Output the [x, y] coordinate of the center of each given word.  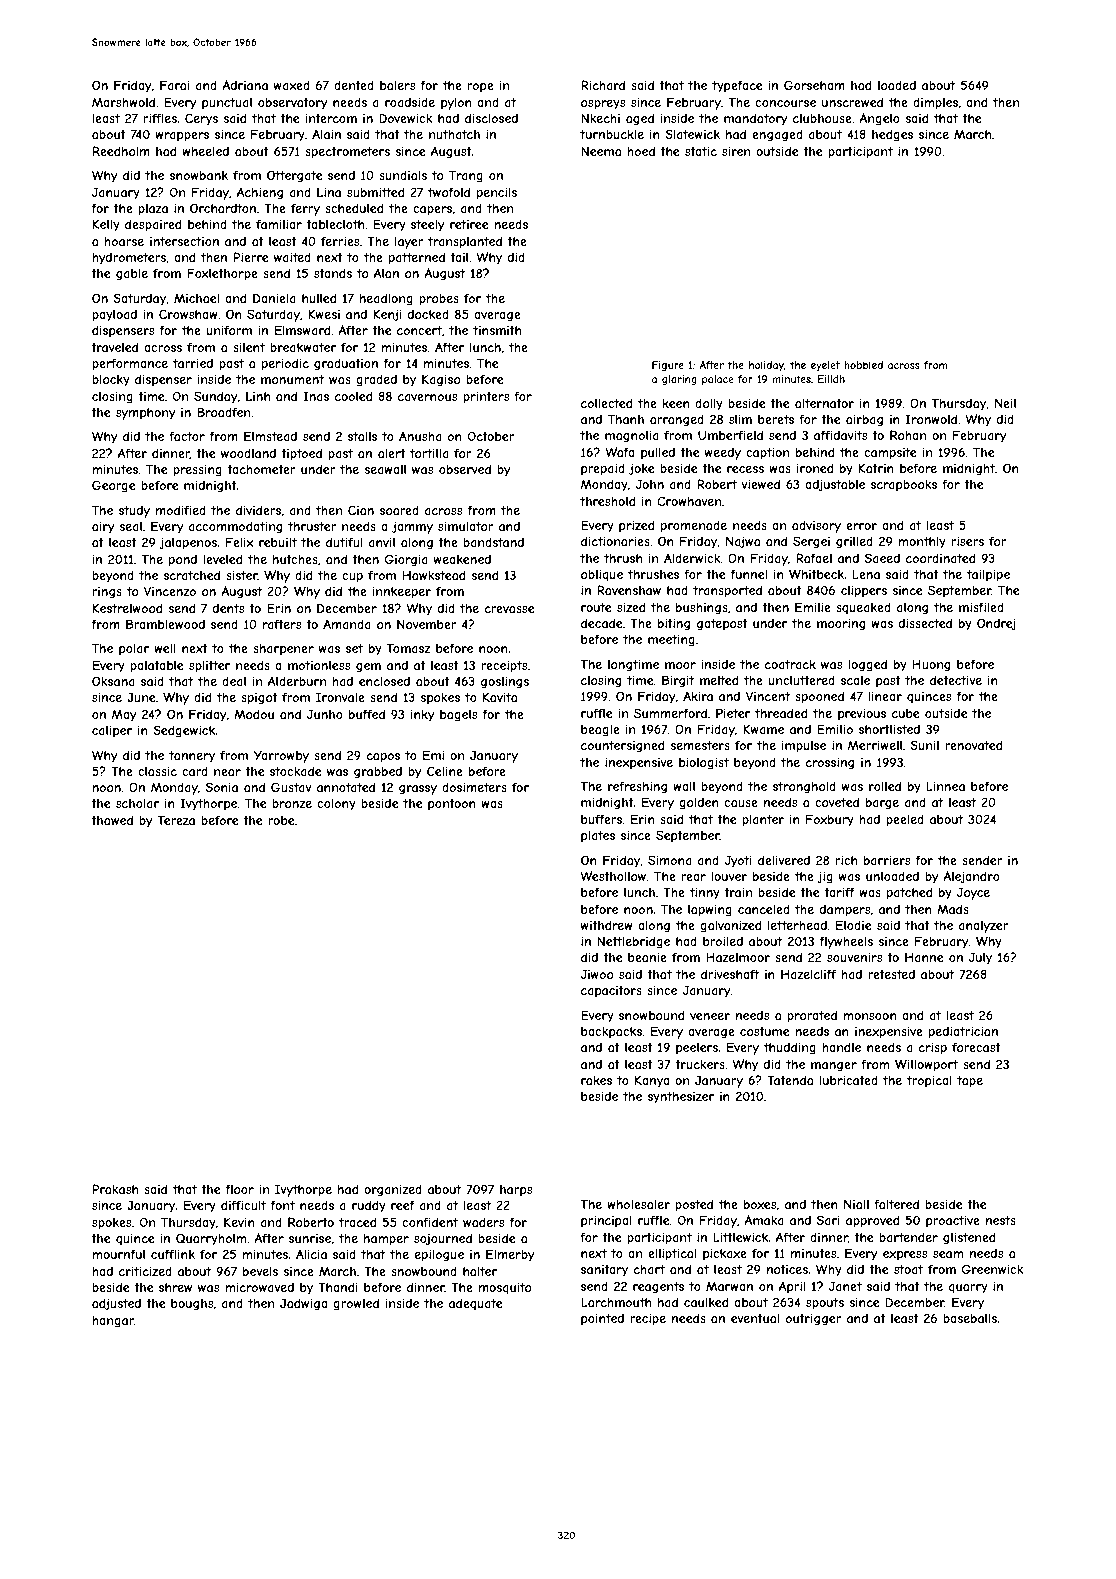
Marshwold [123, 102]
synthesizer [681, 1098]
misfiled [981, 607]
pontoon [452, 805]
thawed [112, 820]
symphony [146, 414]
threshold [607, 501]
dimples [935, 103]
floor [240, 1189]
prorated [812, 1016]
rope [480, 88]
